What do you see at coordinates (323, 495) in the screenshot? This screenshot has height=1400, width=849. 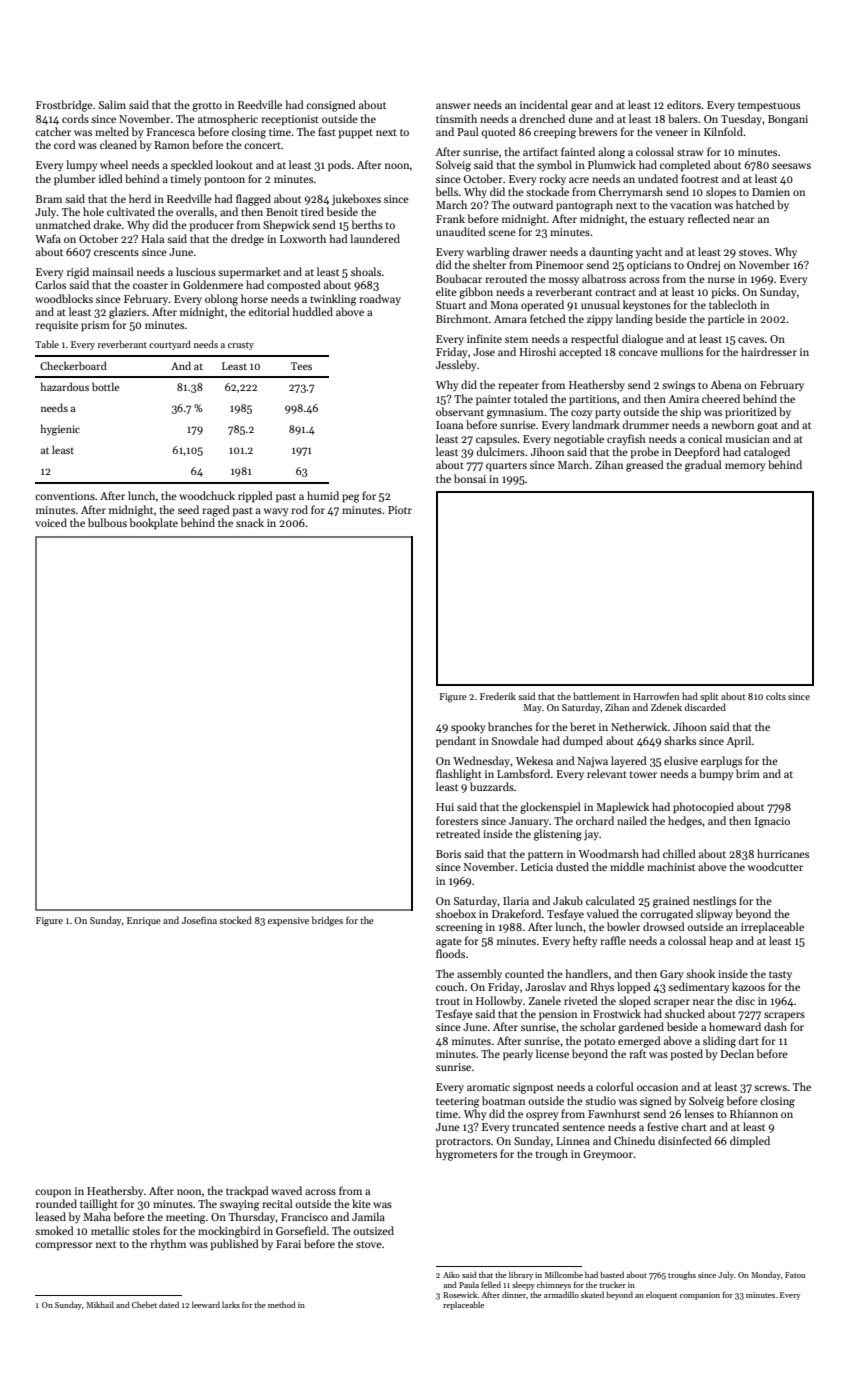 I see `humid` at bounding box center [323, 495].
